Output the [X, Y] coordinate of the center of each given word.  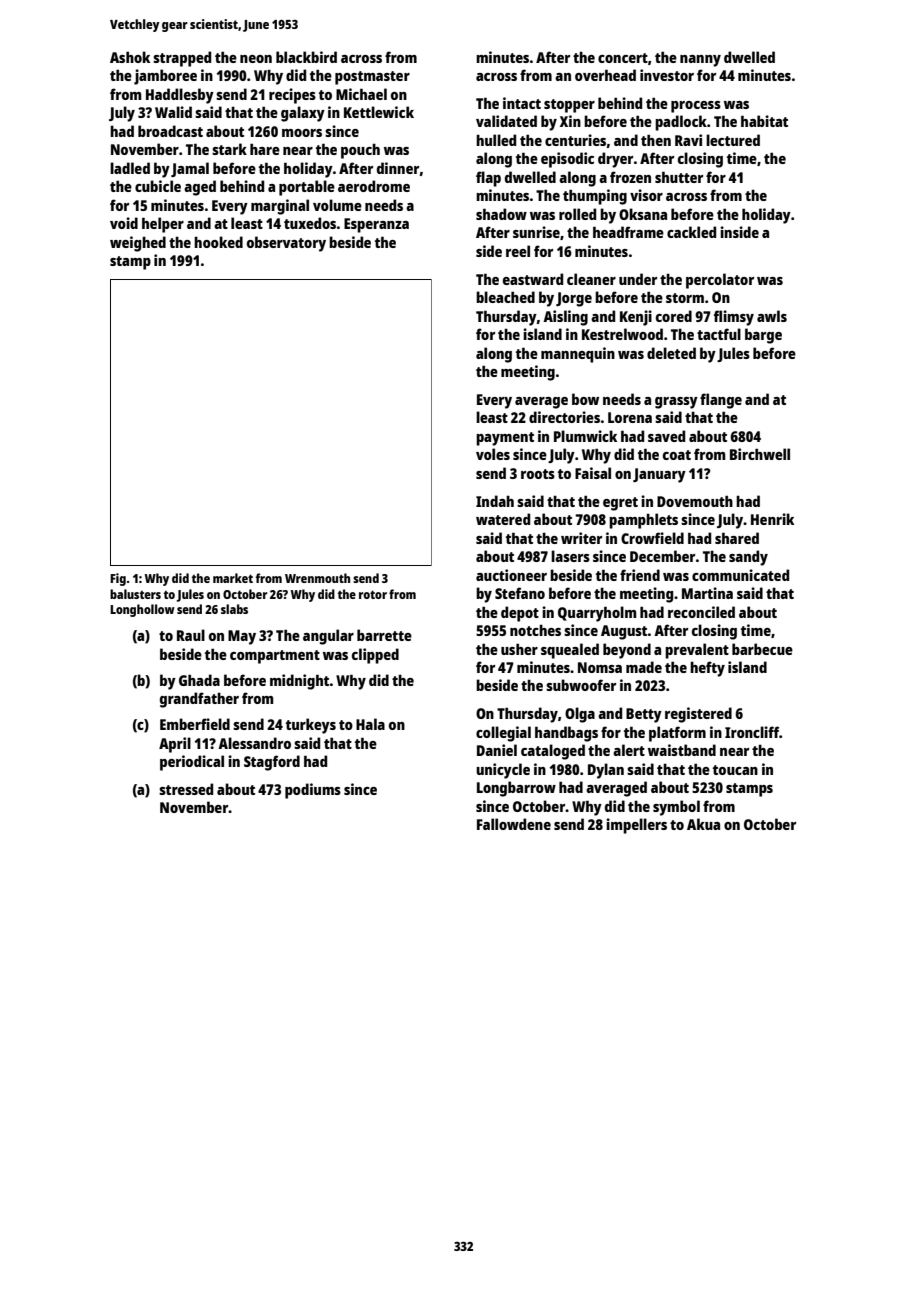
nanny [700, 61]
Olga [580, 715]
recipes [292, 96]
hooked [218, 242]
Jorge [574, 299]
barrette [384, 635]
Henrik [772, 519]
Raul [191, 635]
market [233, 578]
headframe [628, 232]
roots [538, 474]
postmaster [372, 78]
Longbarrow [516, 789]
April [175, 745]
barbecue [762, 649]
